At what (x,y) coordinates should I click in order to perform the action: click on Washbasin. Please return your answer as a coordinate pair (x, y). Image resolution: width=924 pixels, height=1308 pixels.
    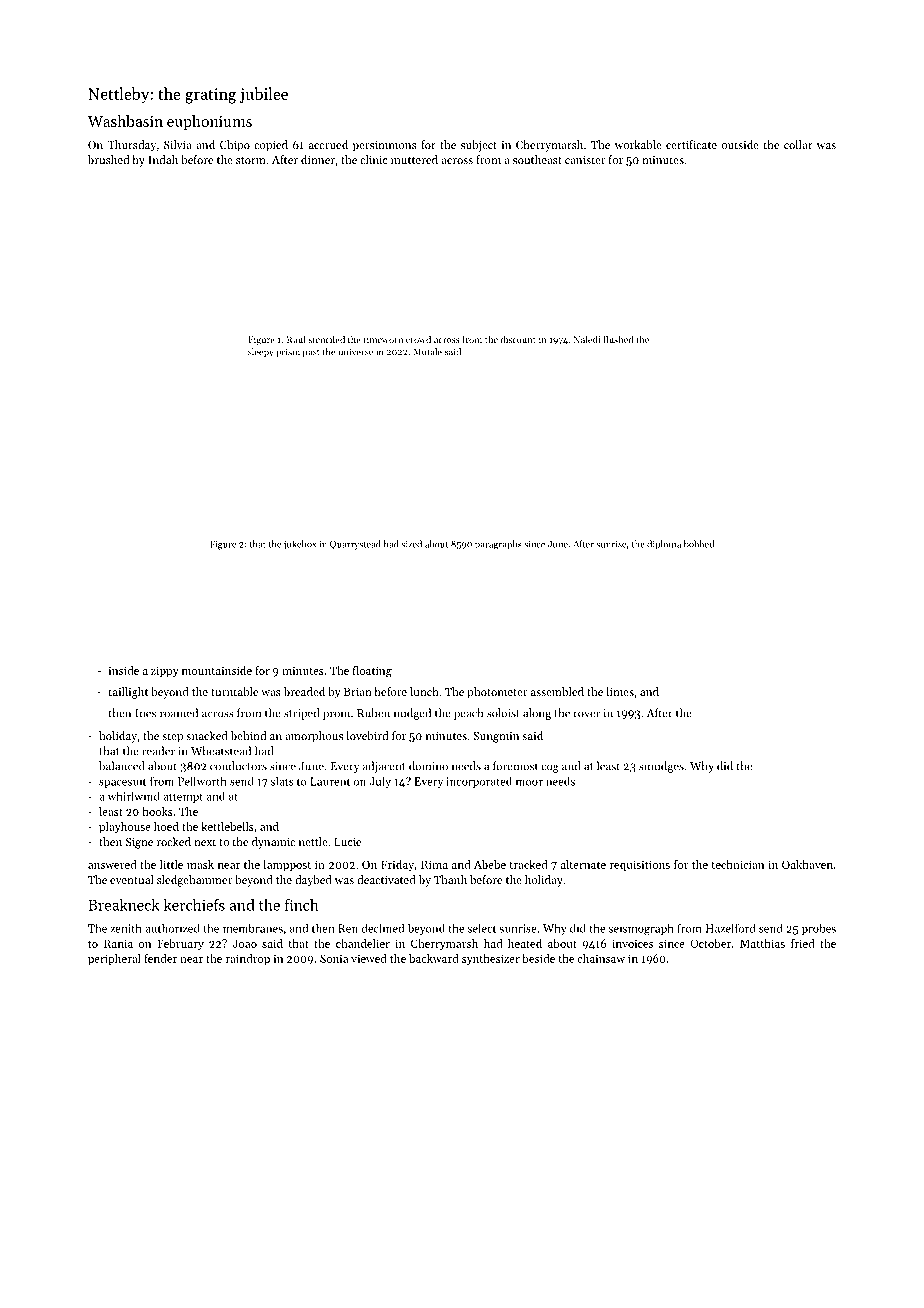
    Looking at the image, I should click on (125, 121).
